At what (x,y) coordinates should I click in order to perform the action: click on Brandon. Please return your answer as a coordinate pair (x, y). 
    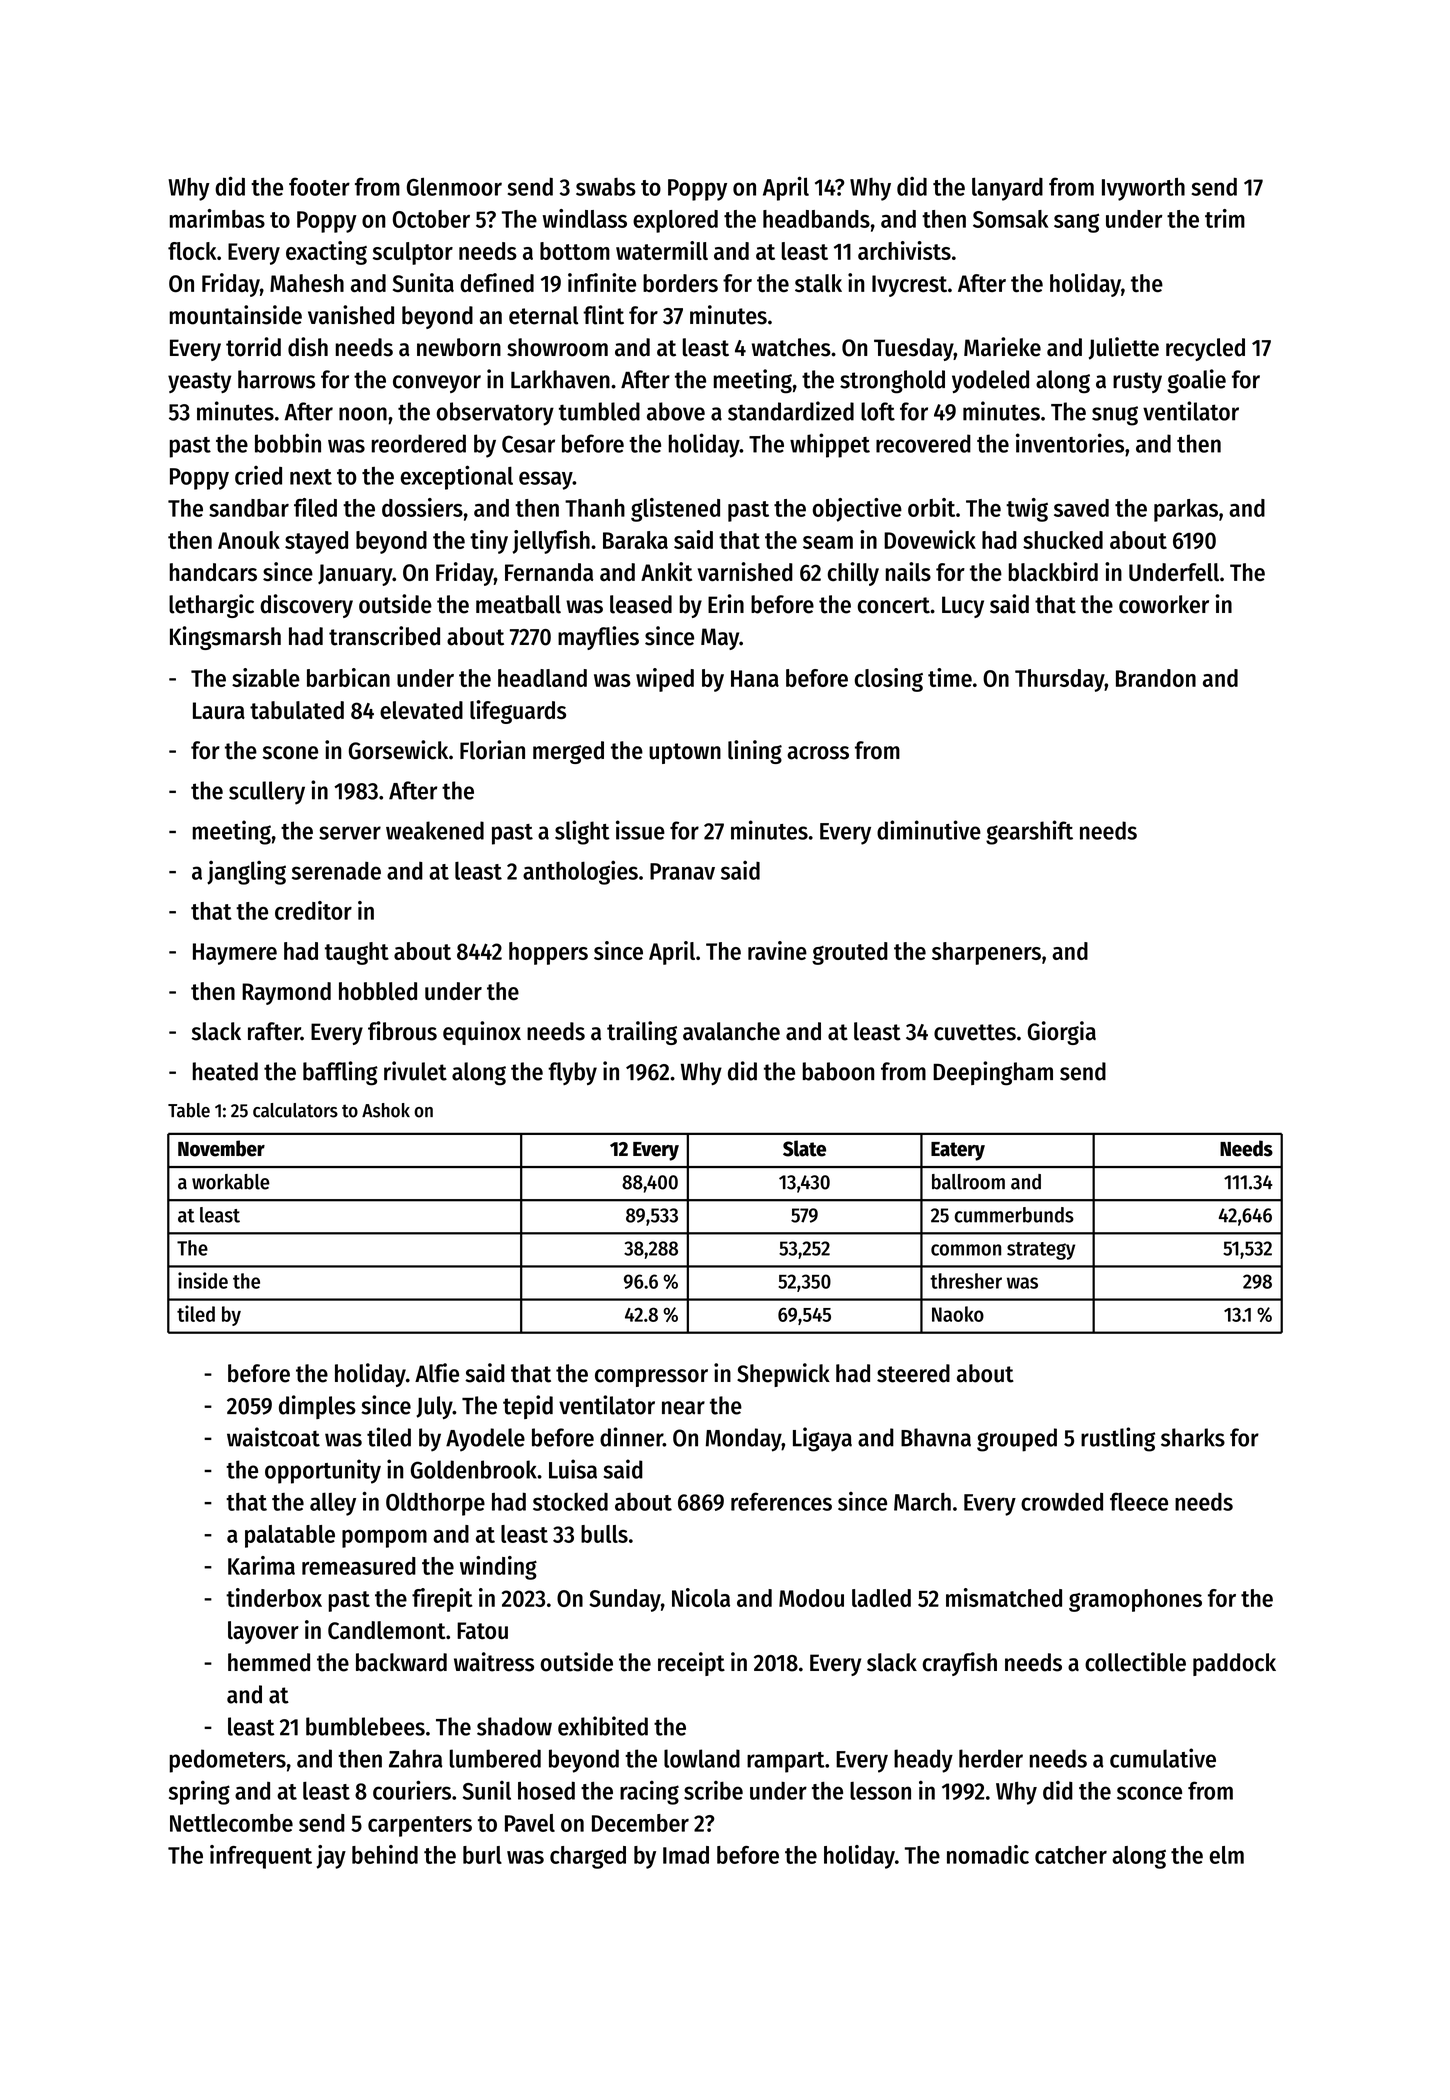
    Looking at the image, I should click on (1156, 678).
